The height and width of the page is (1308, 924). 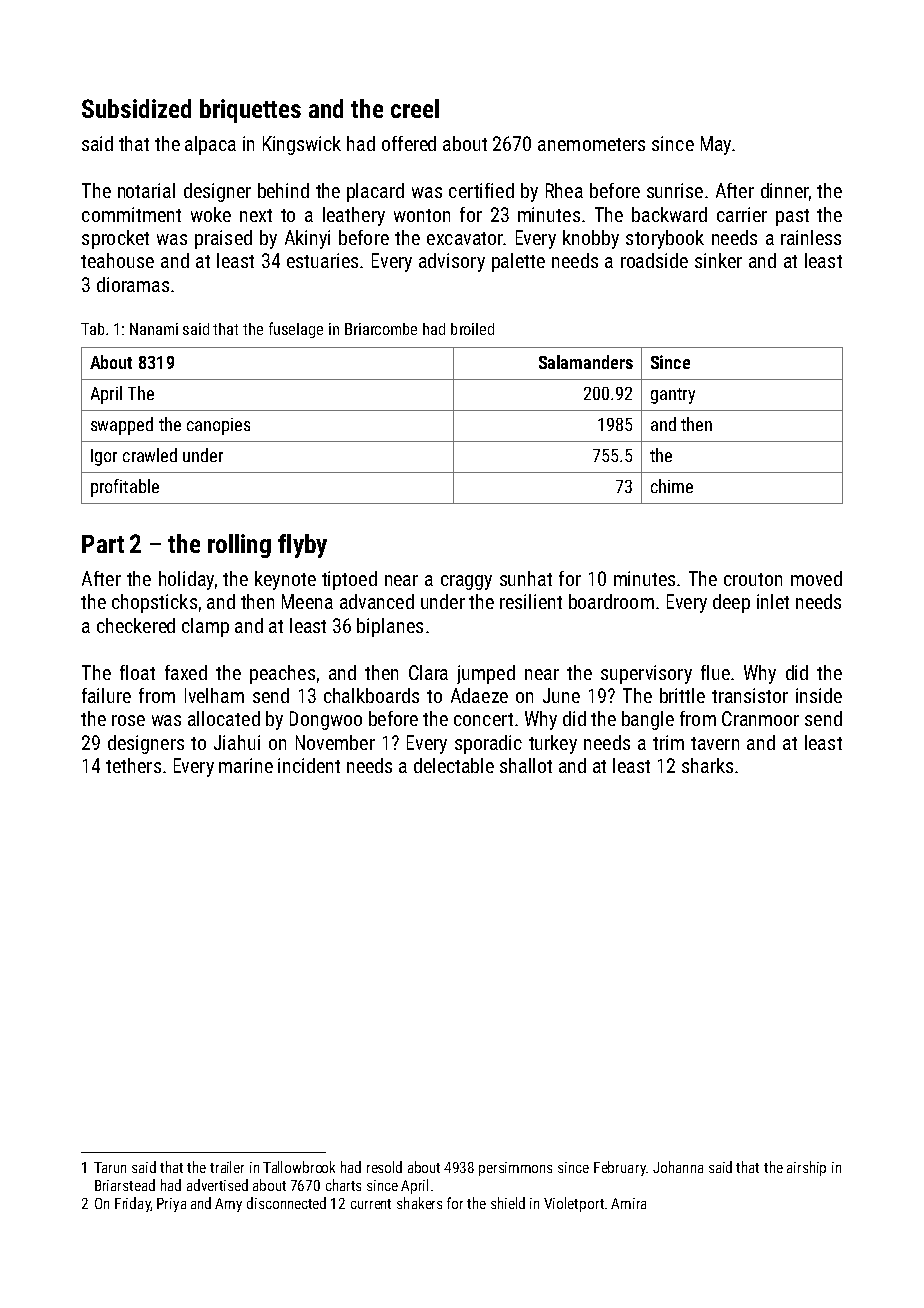 What do you see at coordinates (515, 1169) in the page?
I see `persimmons` at bounding box center [515, 1169].
